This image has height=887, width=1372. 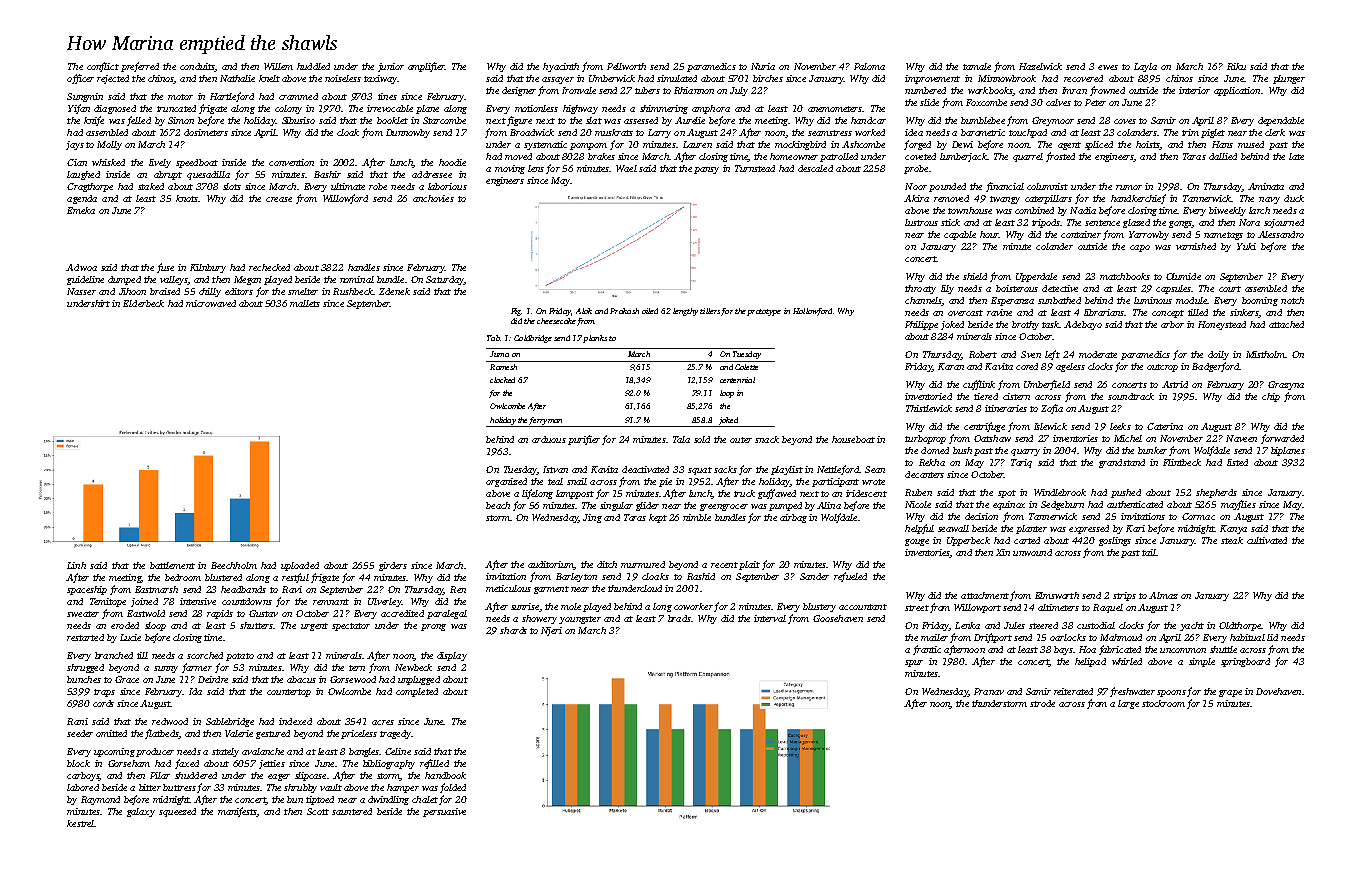 What do you see at coordinates (80, 823) in the image?
I see `kestrel` at bounding box center [80, 823].
